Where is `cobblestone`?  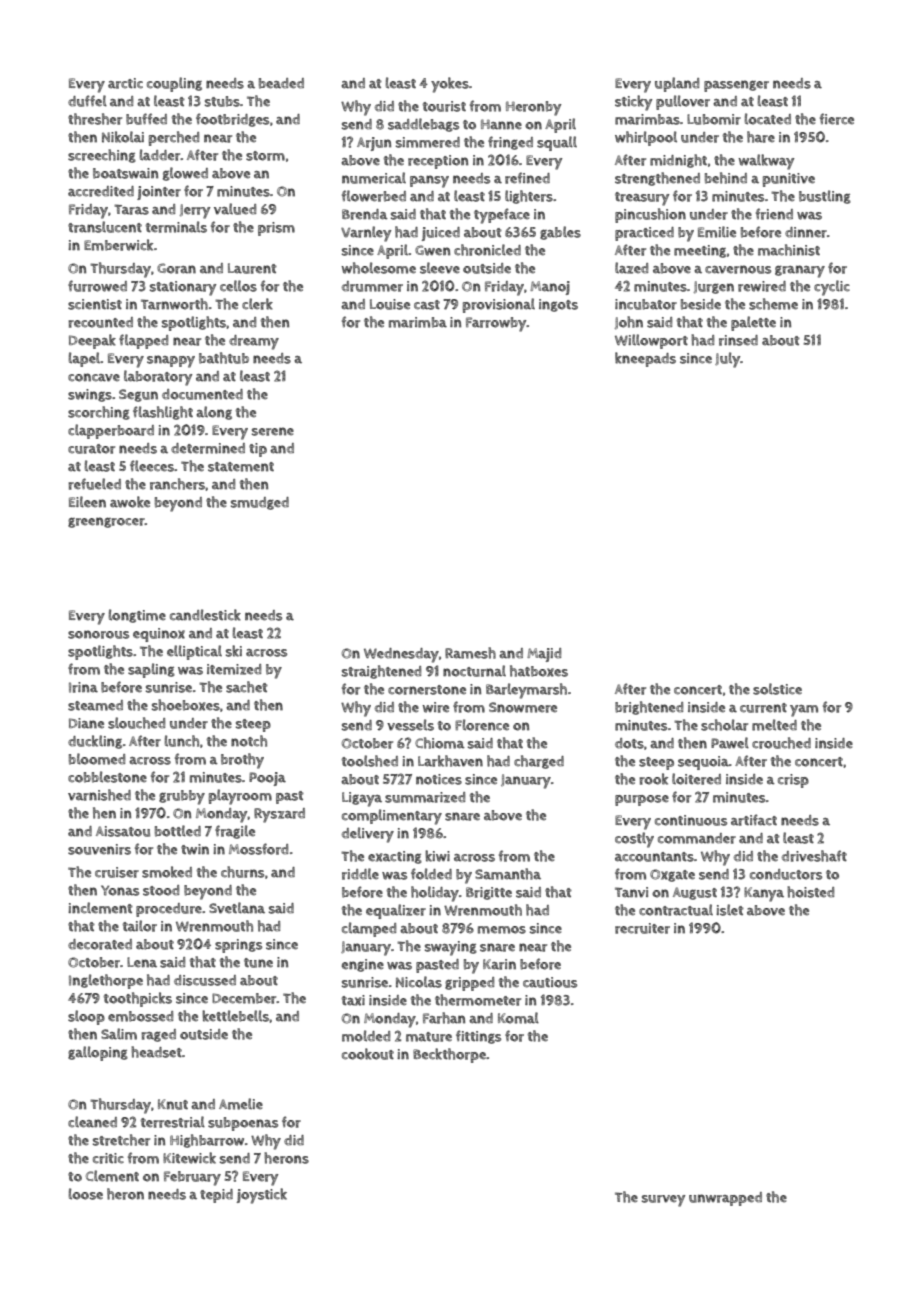
cobblestone is located at coordinates (107, 777).
